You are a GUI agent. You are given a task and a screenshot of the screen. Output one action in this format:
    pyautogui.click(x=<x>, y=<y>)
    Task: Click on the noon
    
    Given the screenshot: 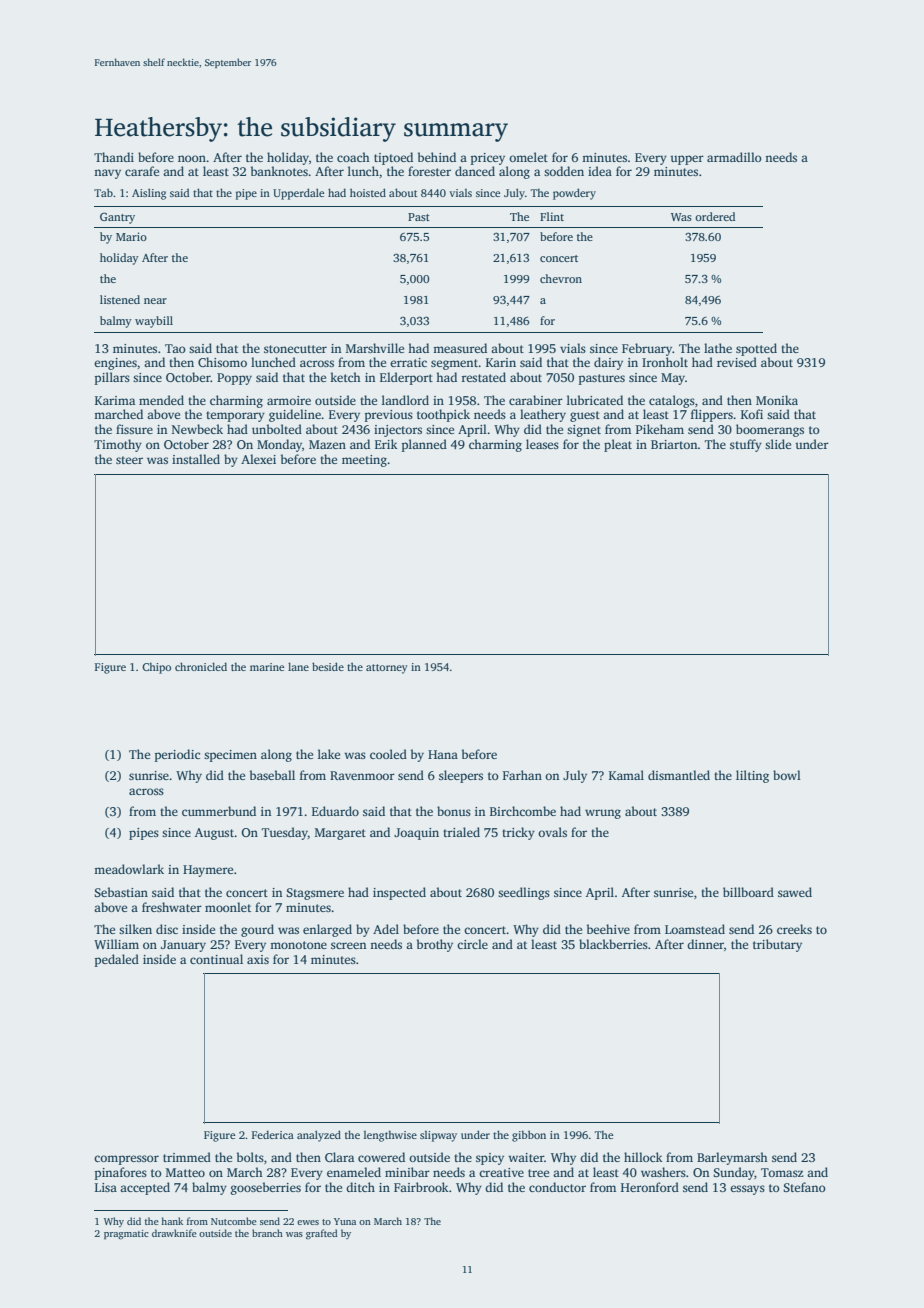 What is the action you would take?
    pyautogui.click(x=192, y=158)
